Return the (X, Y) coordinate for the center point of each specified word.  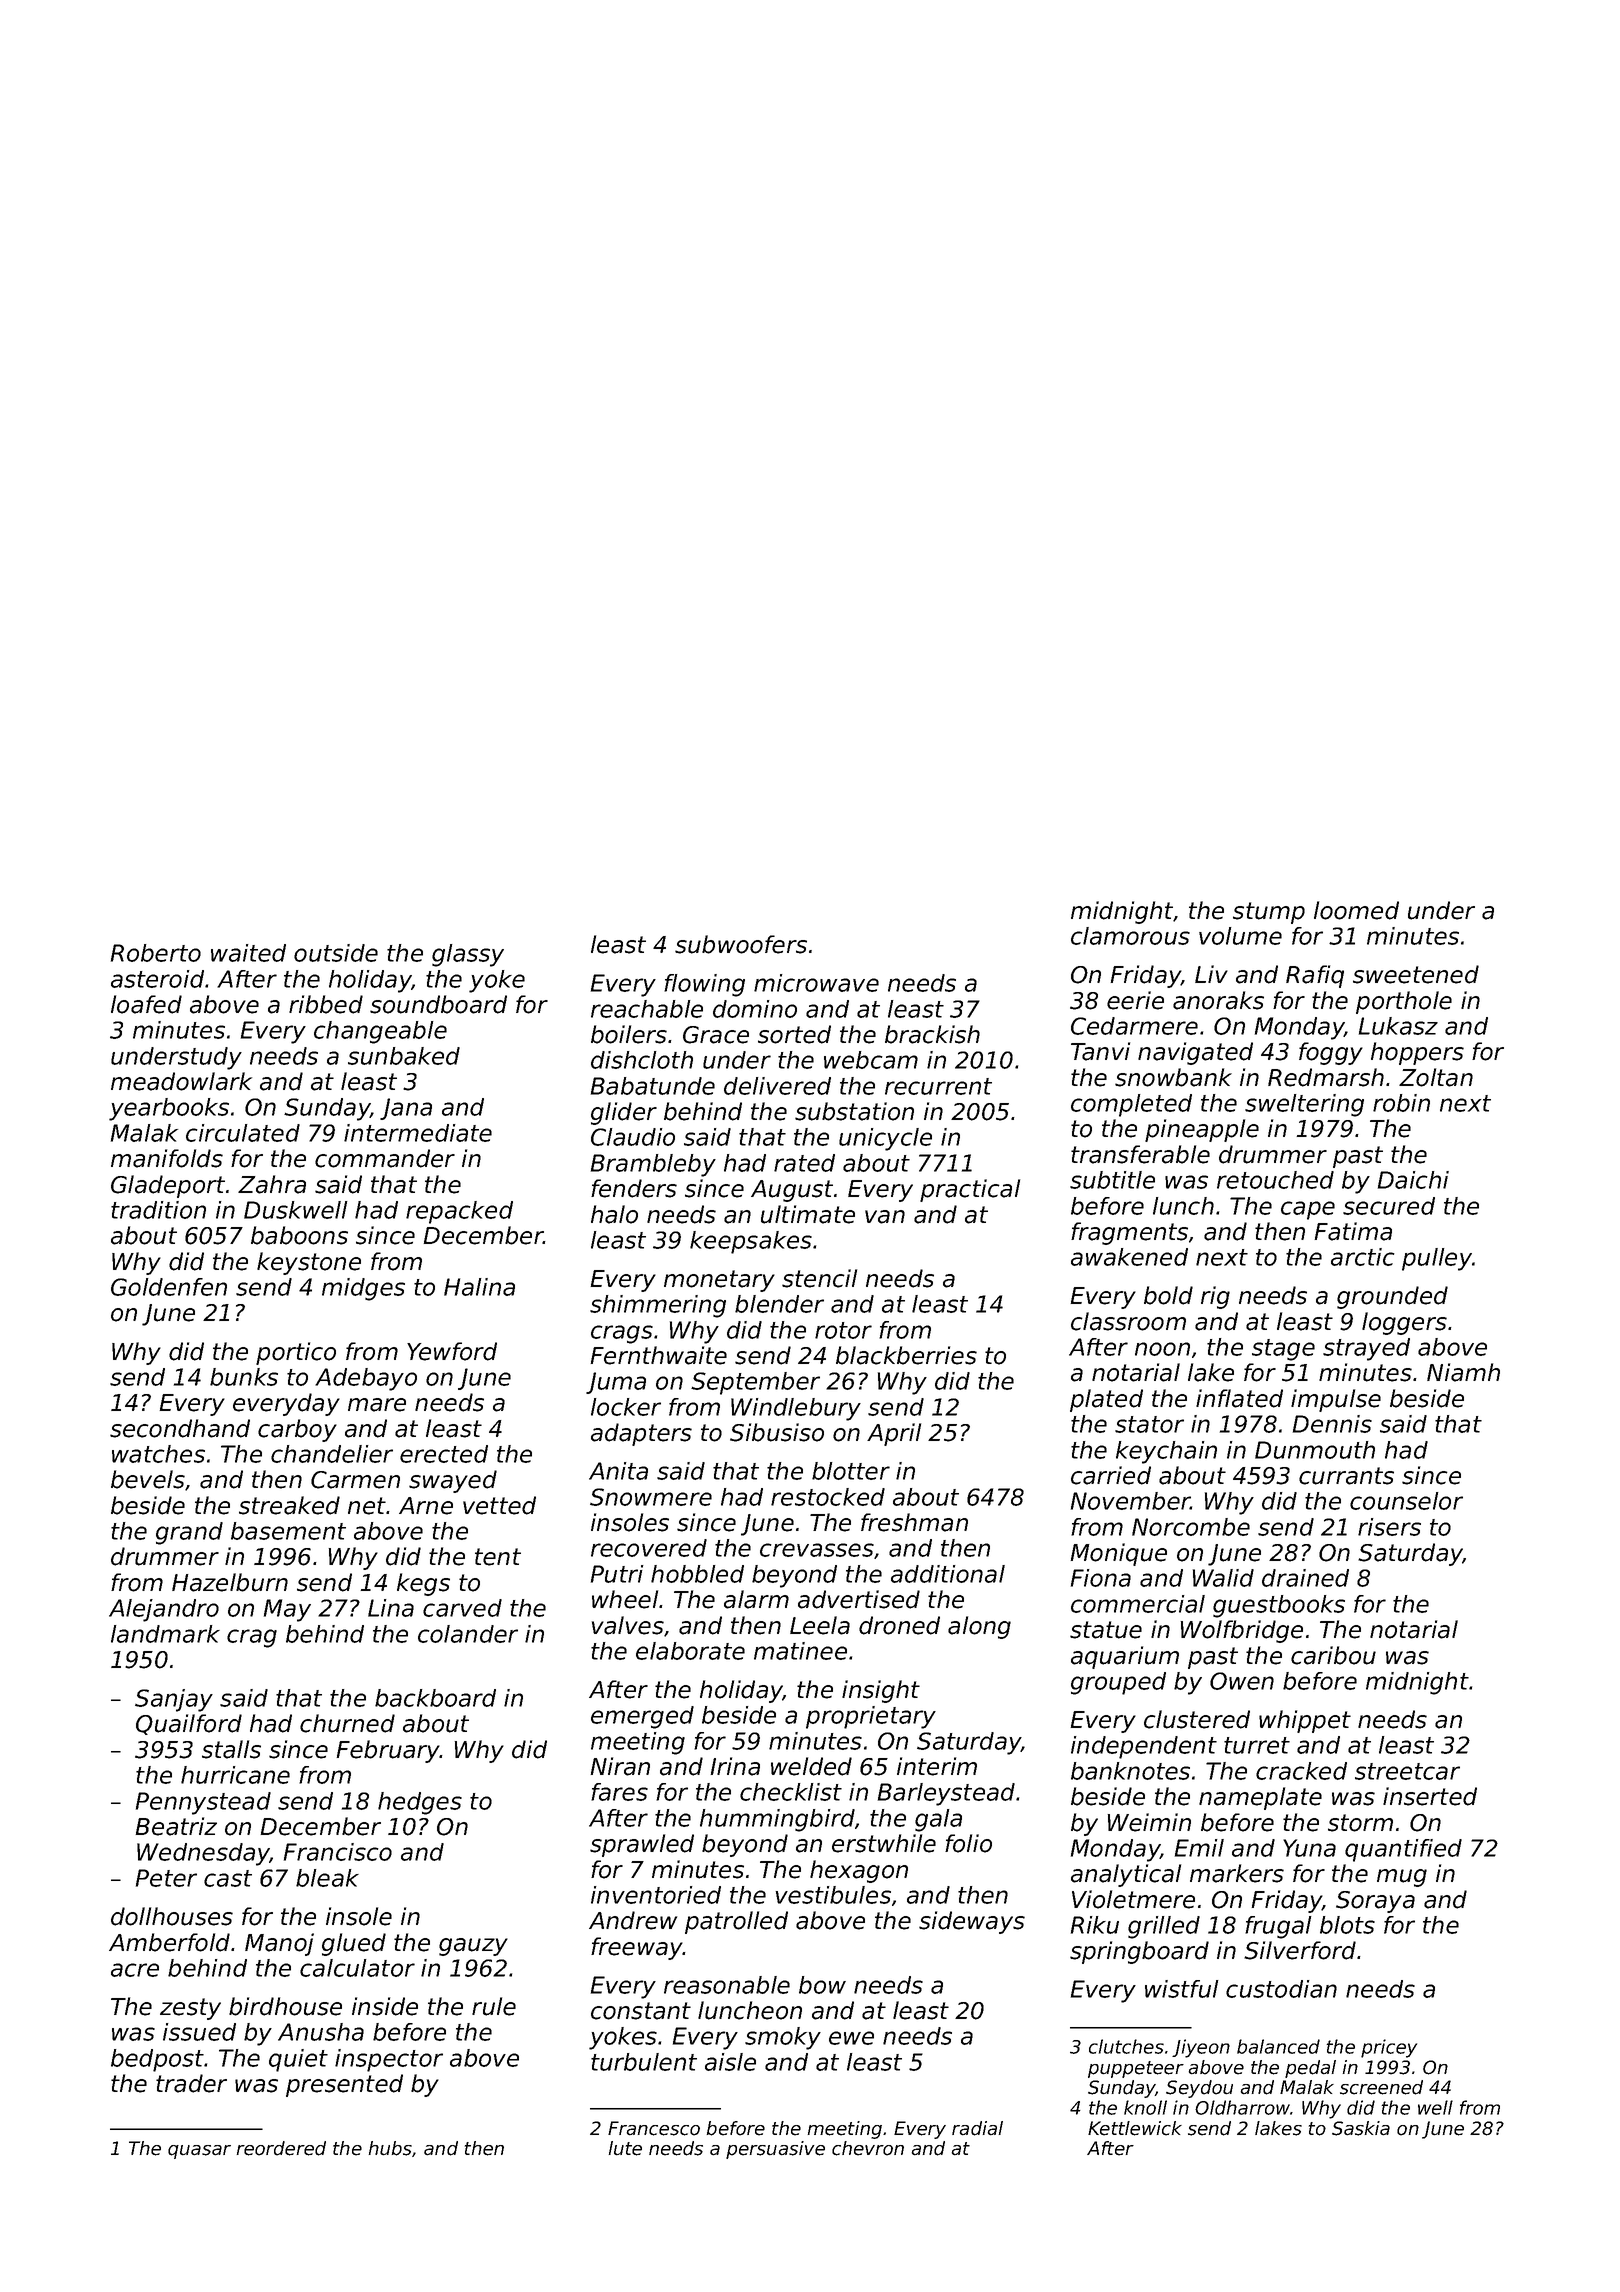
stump (1269, 913)
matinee (800, 1651)
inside (385, 2006)
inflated (1239, 1398)
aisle (730, 2062)
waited (248, 953)
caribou (1333, 1655)
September (755, 1383)
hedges (420, 1803)
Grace (716, 1035)
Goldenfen (169, 1287)
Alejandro (164, 1610)
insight (881, 1691)
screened (1381, 2087)
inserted (1430, 1796)
